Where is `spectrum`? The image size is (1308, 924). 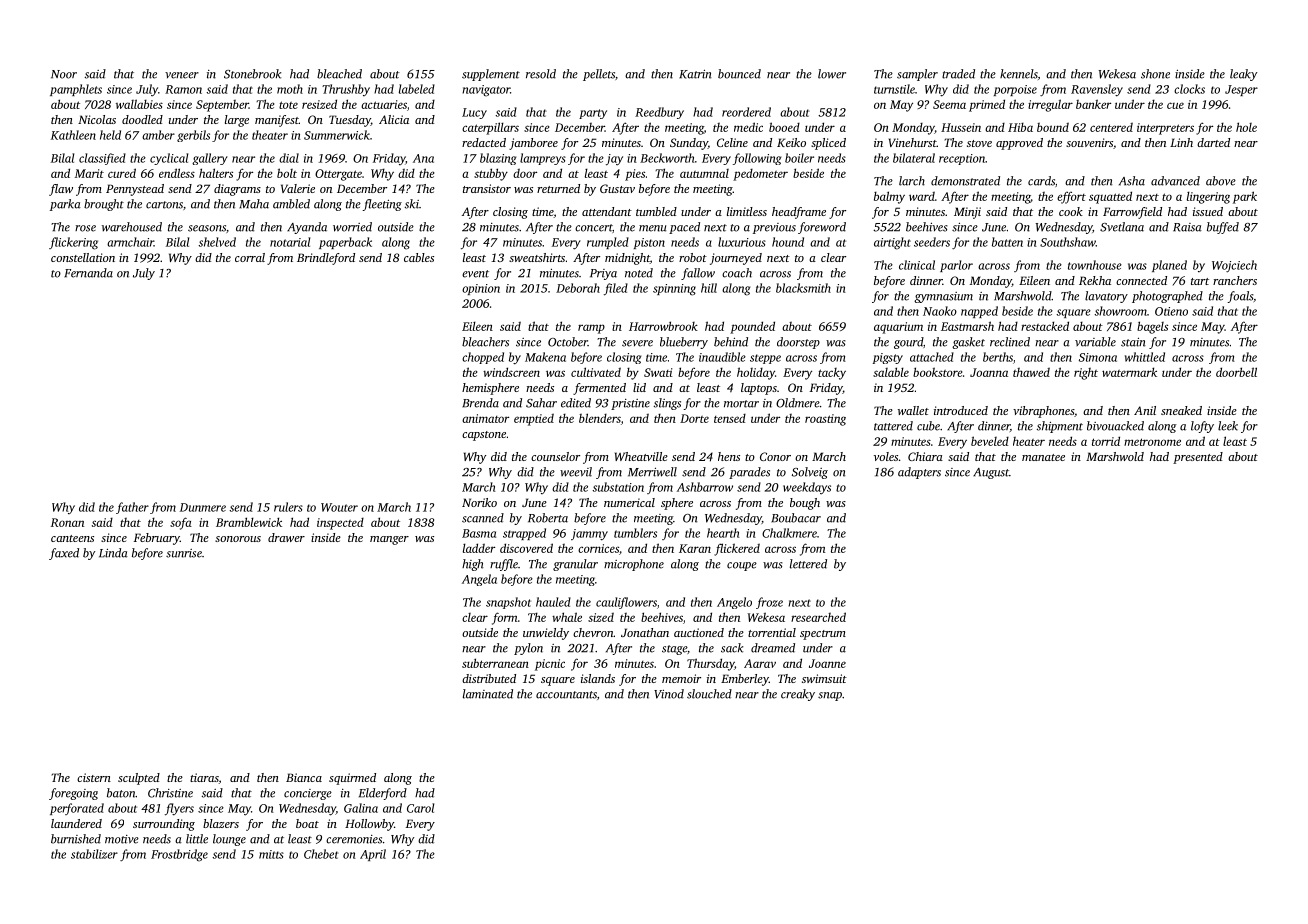
spectrum is located at coordinates (823, 635).
